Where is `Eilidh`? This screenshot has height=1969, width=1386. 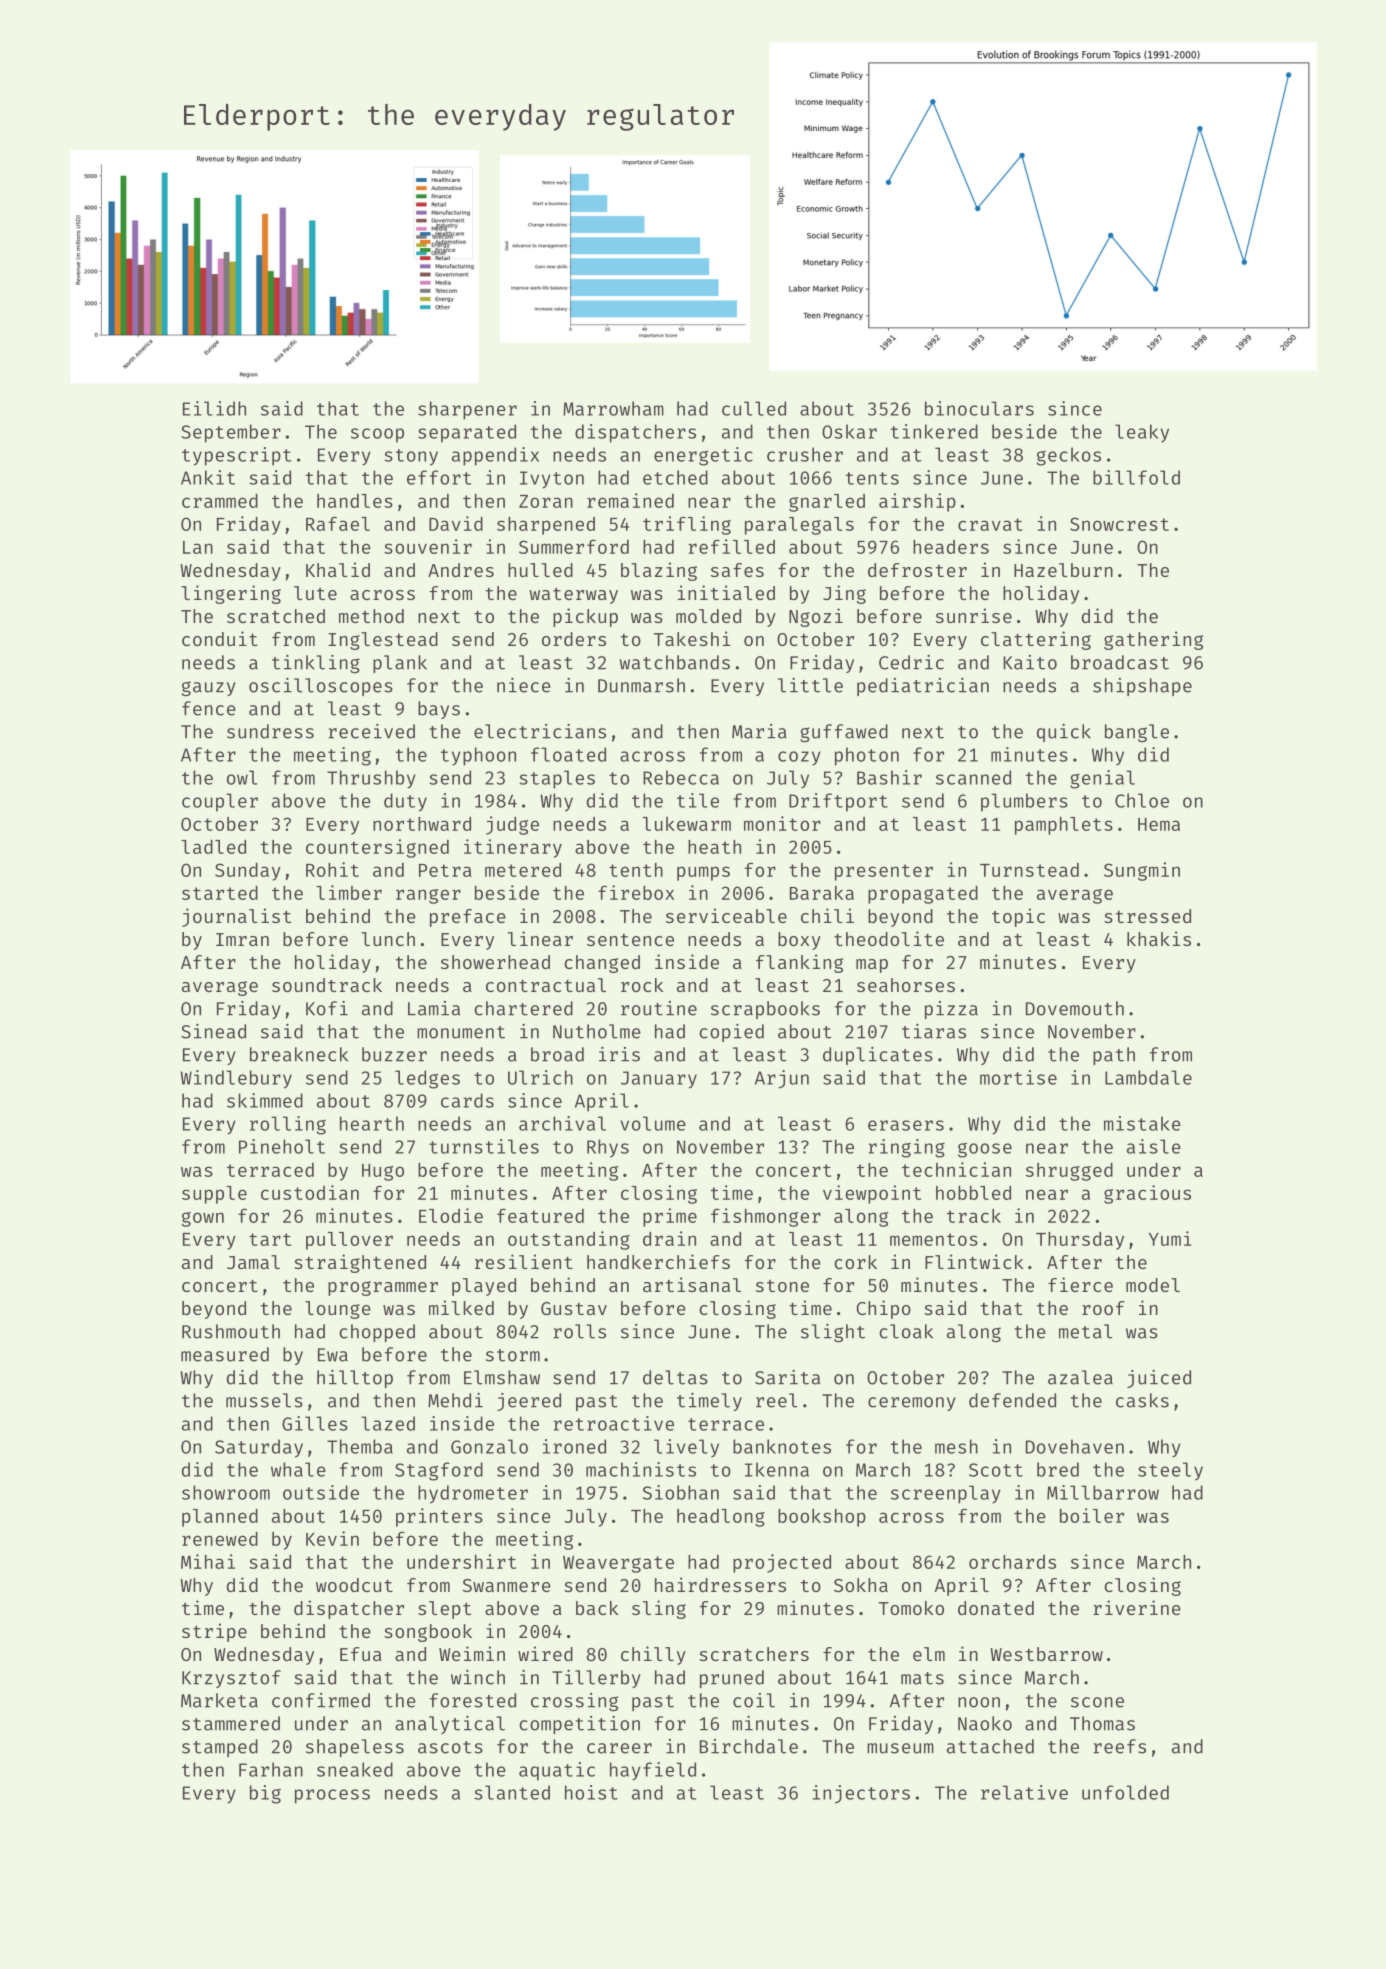 Eilidh is located at coordinates (214, 408).
